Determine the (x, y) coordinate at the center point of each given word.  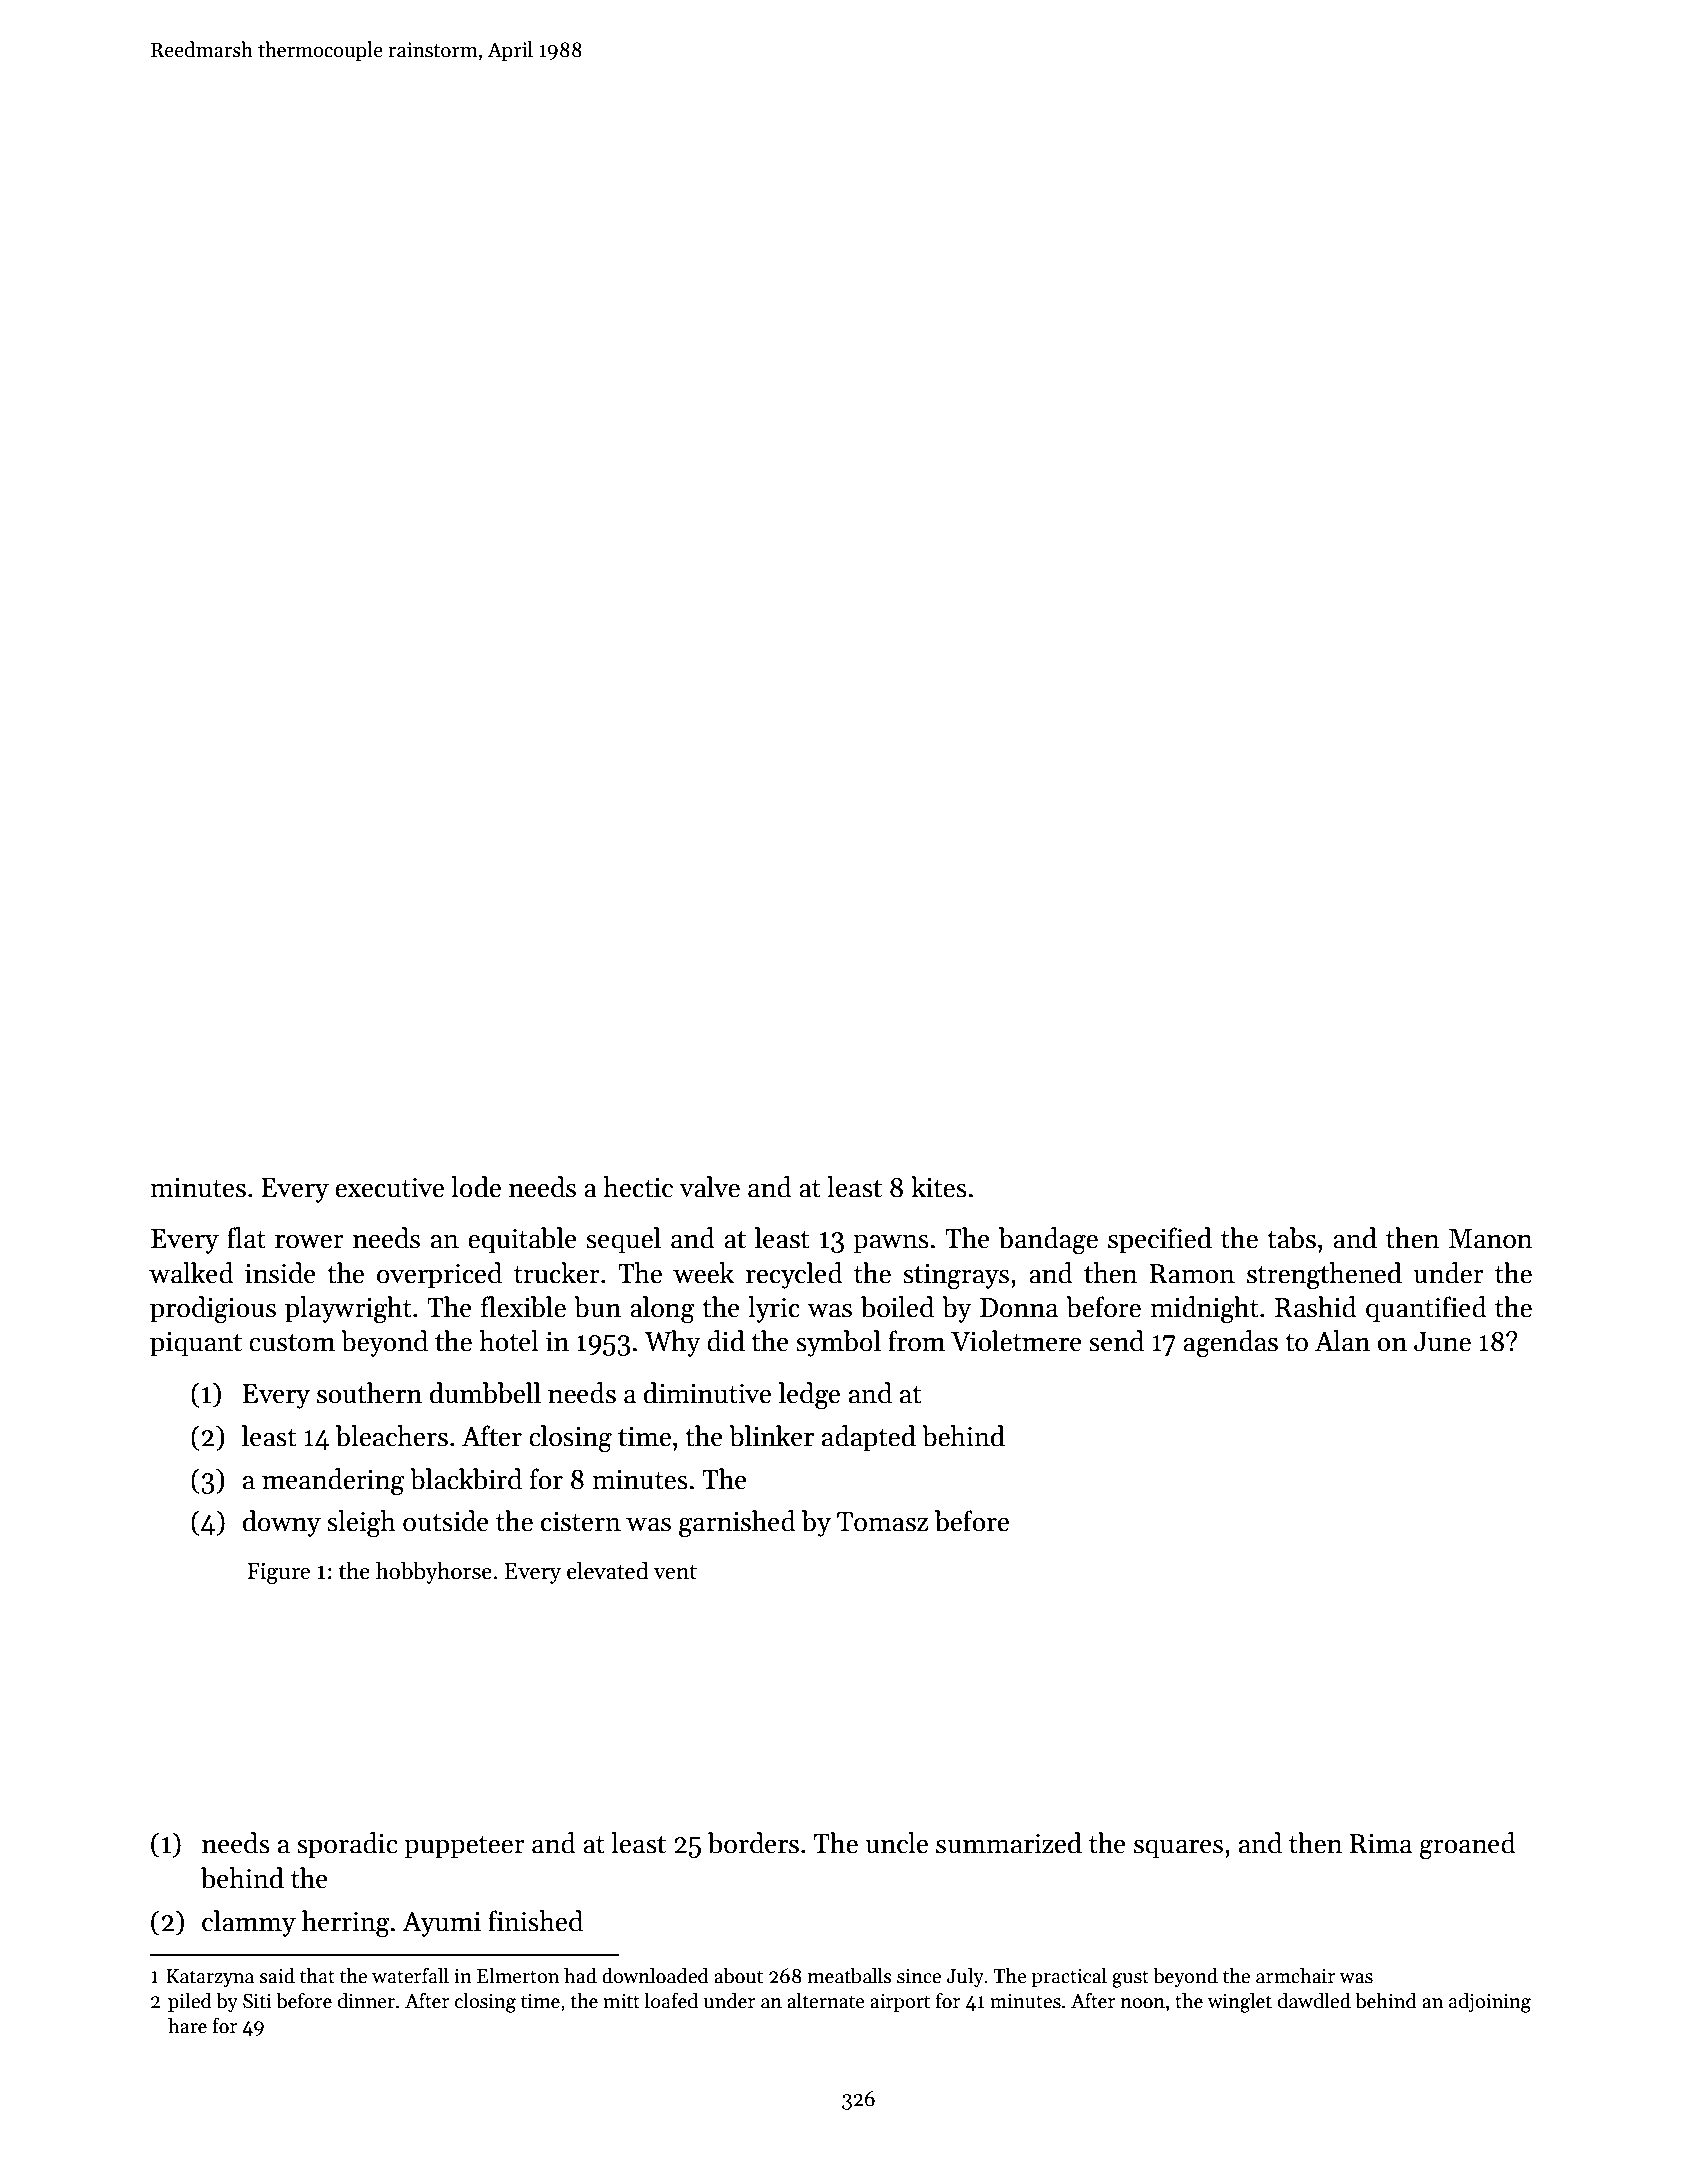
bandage (1048, 1241)
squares (1178, 1849)
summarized (1009, 1843)
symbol (838, 1343)
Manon (1490, 1239)
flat (246, 1238)
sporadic (347, 1845)
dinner (366, 2001)
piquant (196, 1344)
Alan (1342, 1341)
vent (675, 1572)
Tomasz (882, 1522)
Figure (278, 1574)
